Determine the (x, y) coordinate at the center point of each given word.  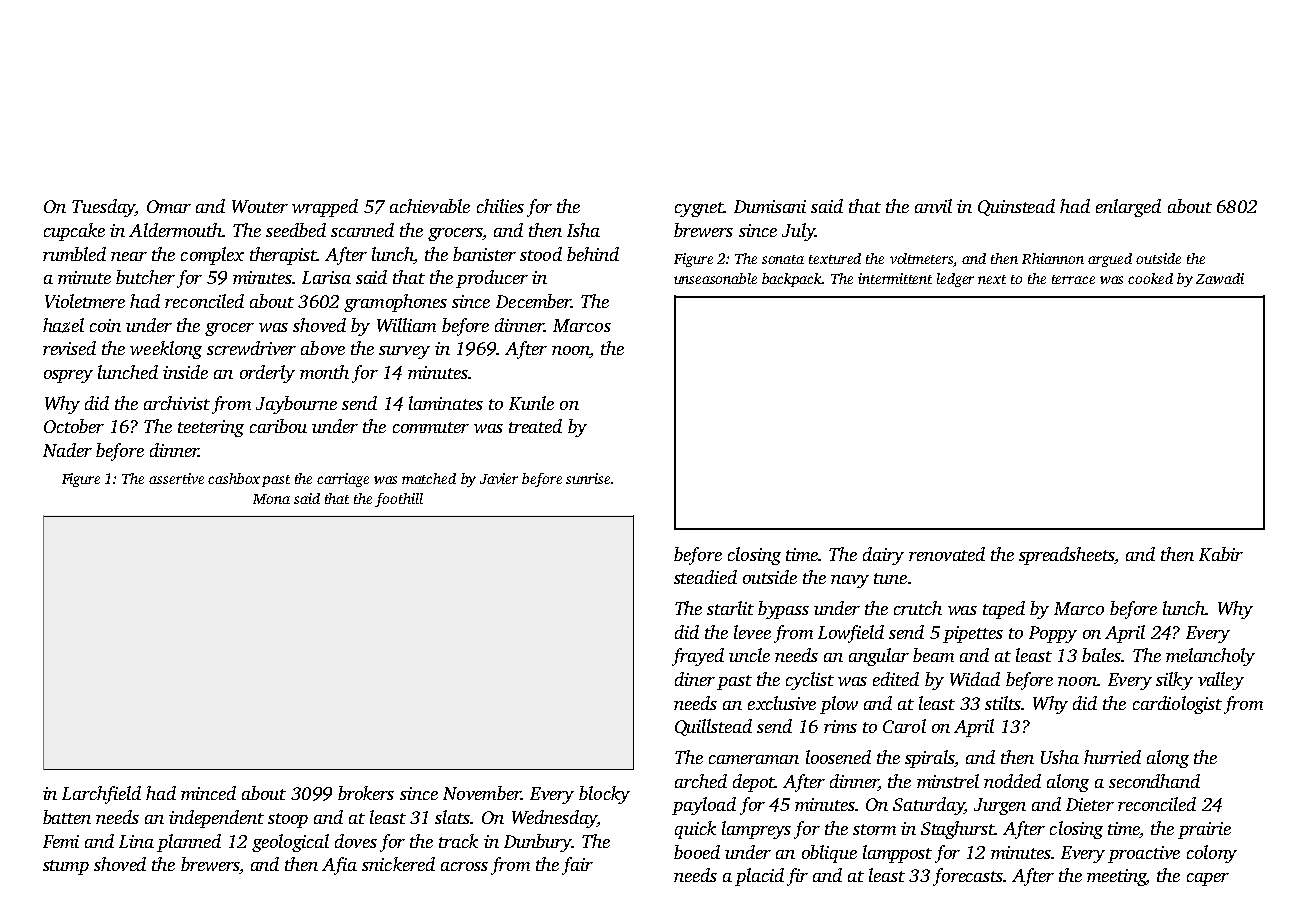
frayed (698, 657)
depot (754, 783)
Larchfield (101, 795)
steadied (705, 577)
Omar (169, 206)
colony (1212, 854)
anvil (933, 206)
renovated (947, 554)
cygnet (699, 209)
